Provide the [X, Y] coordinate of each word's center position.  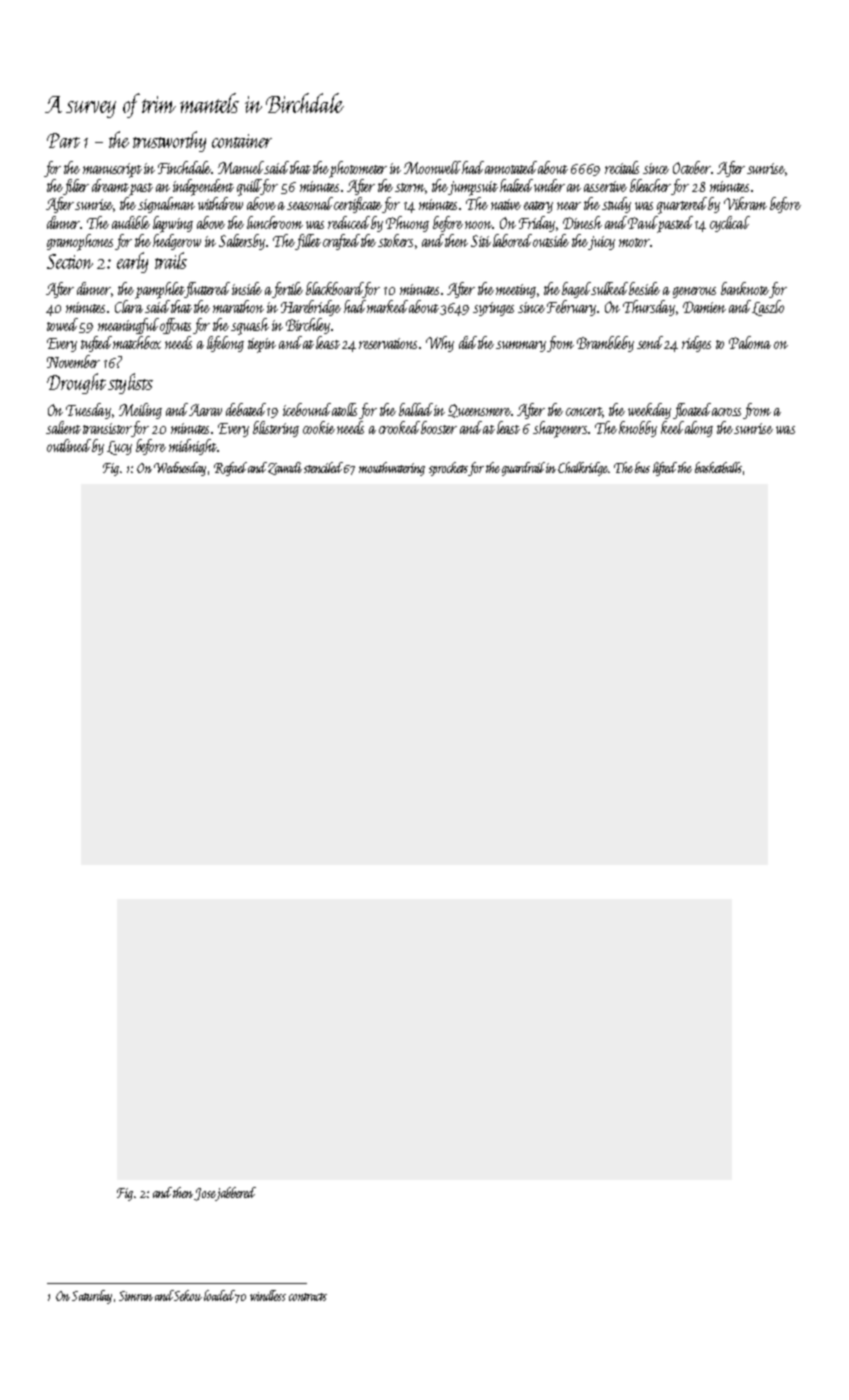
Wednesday [180, 469]
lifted [665, 469]
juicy [601, 243]
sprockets [448, 469]
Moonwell [432, 167]
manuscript [112, 170]
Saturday [92, 1297]
